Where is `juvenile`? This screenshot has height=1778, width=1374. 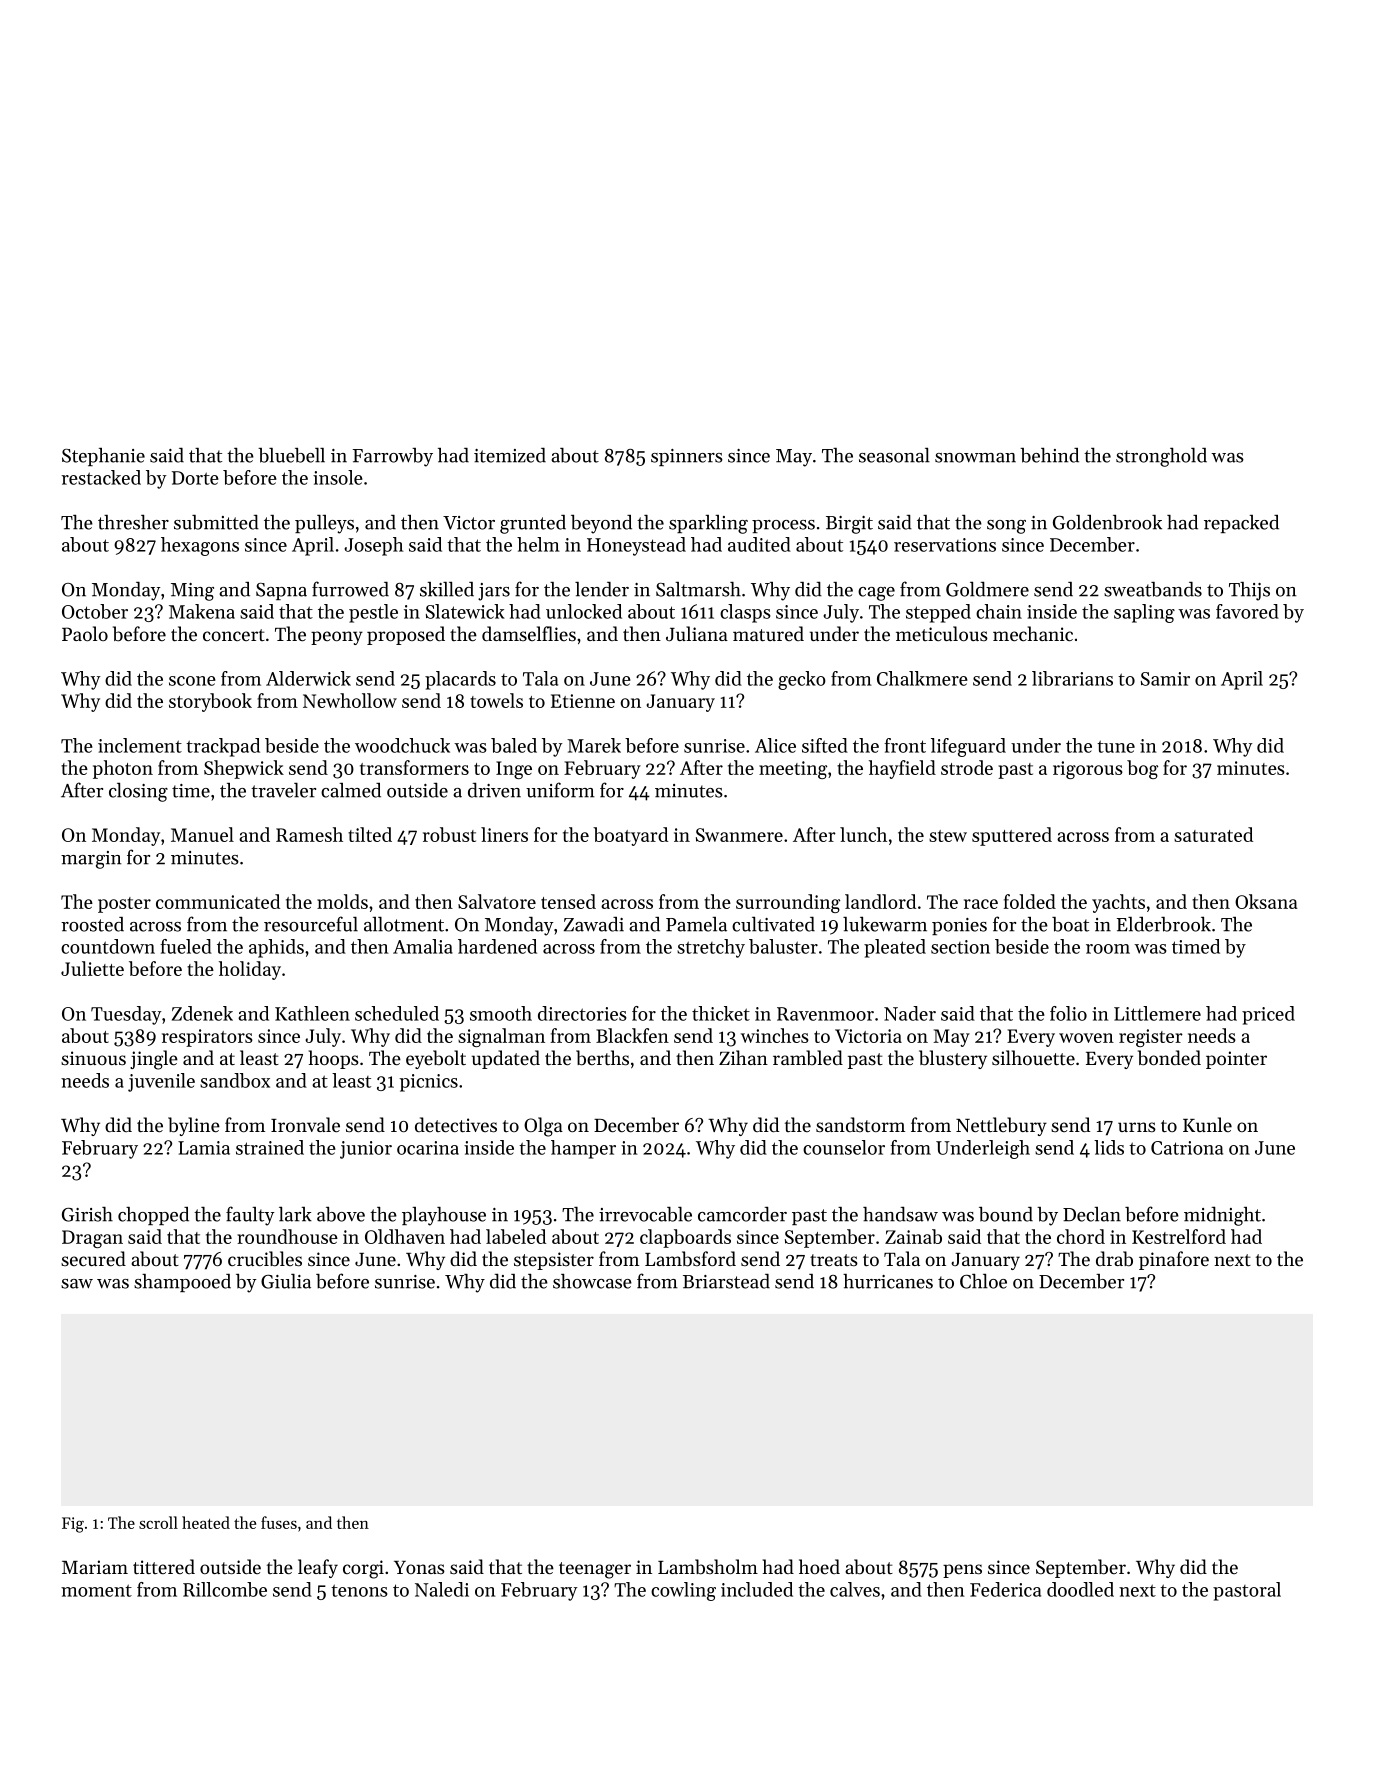
juvenile is located at coordinates (161, 1082).
